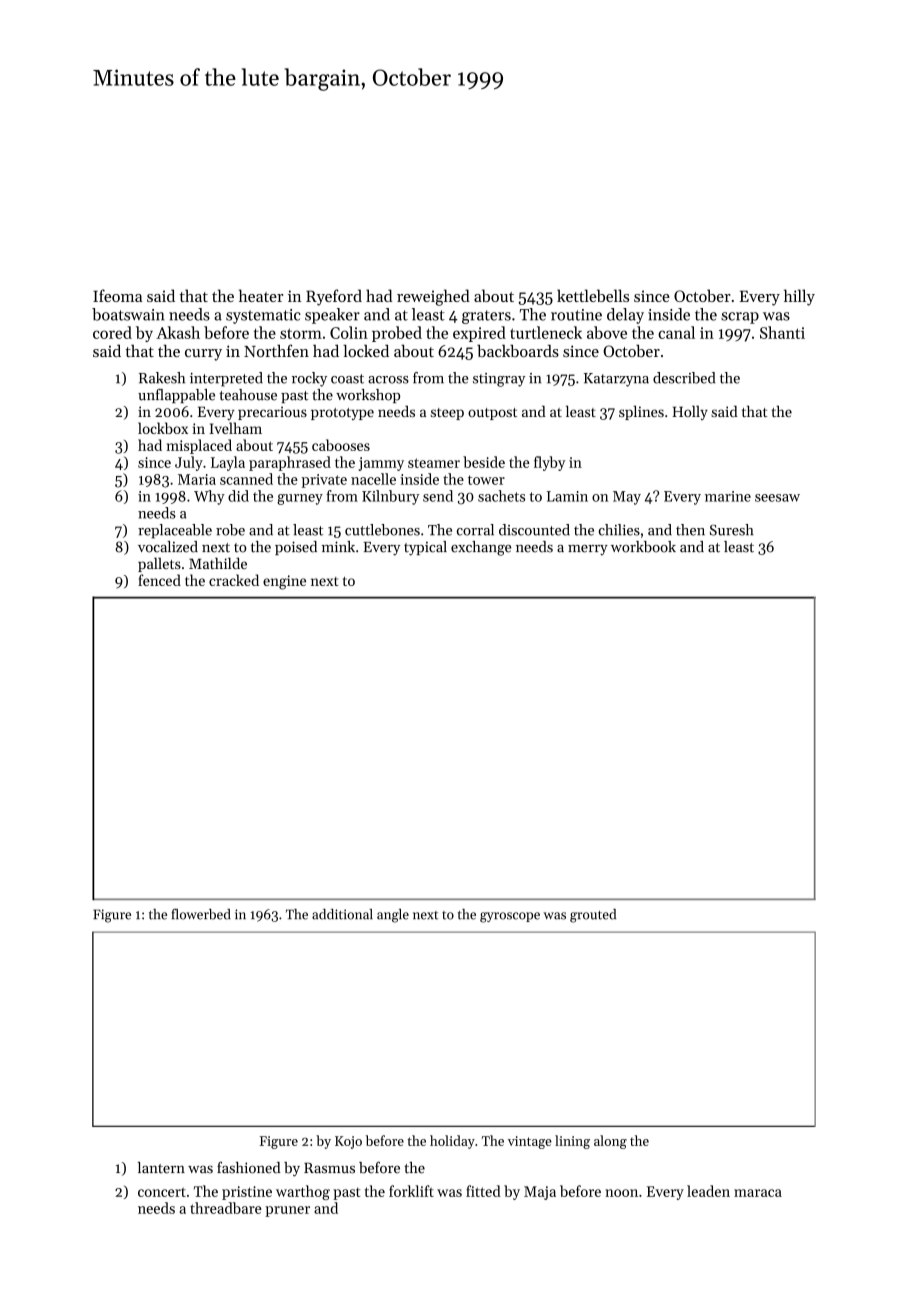 Image resolution: width=908 pixels, height=1316 pixels. Describe the element at coordinates (201, 914) in the document. I see `flowerbed` at that location.
